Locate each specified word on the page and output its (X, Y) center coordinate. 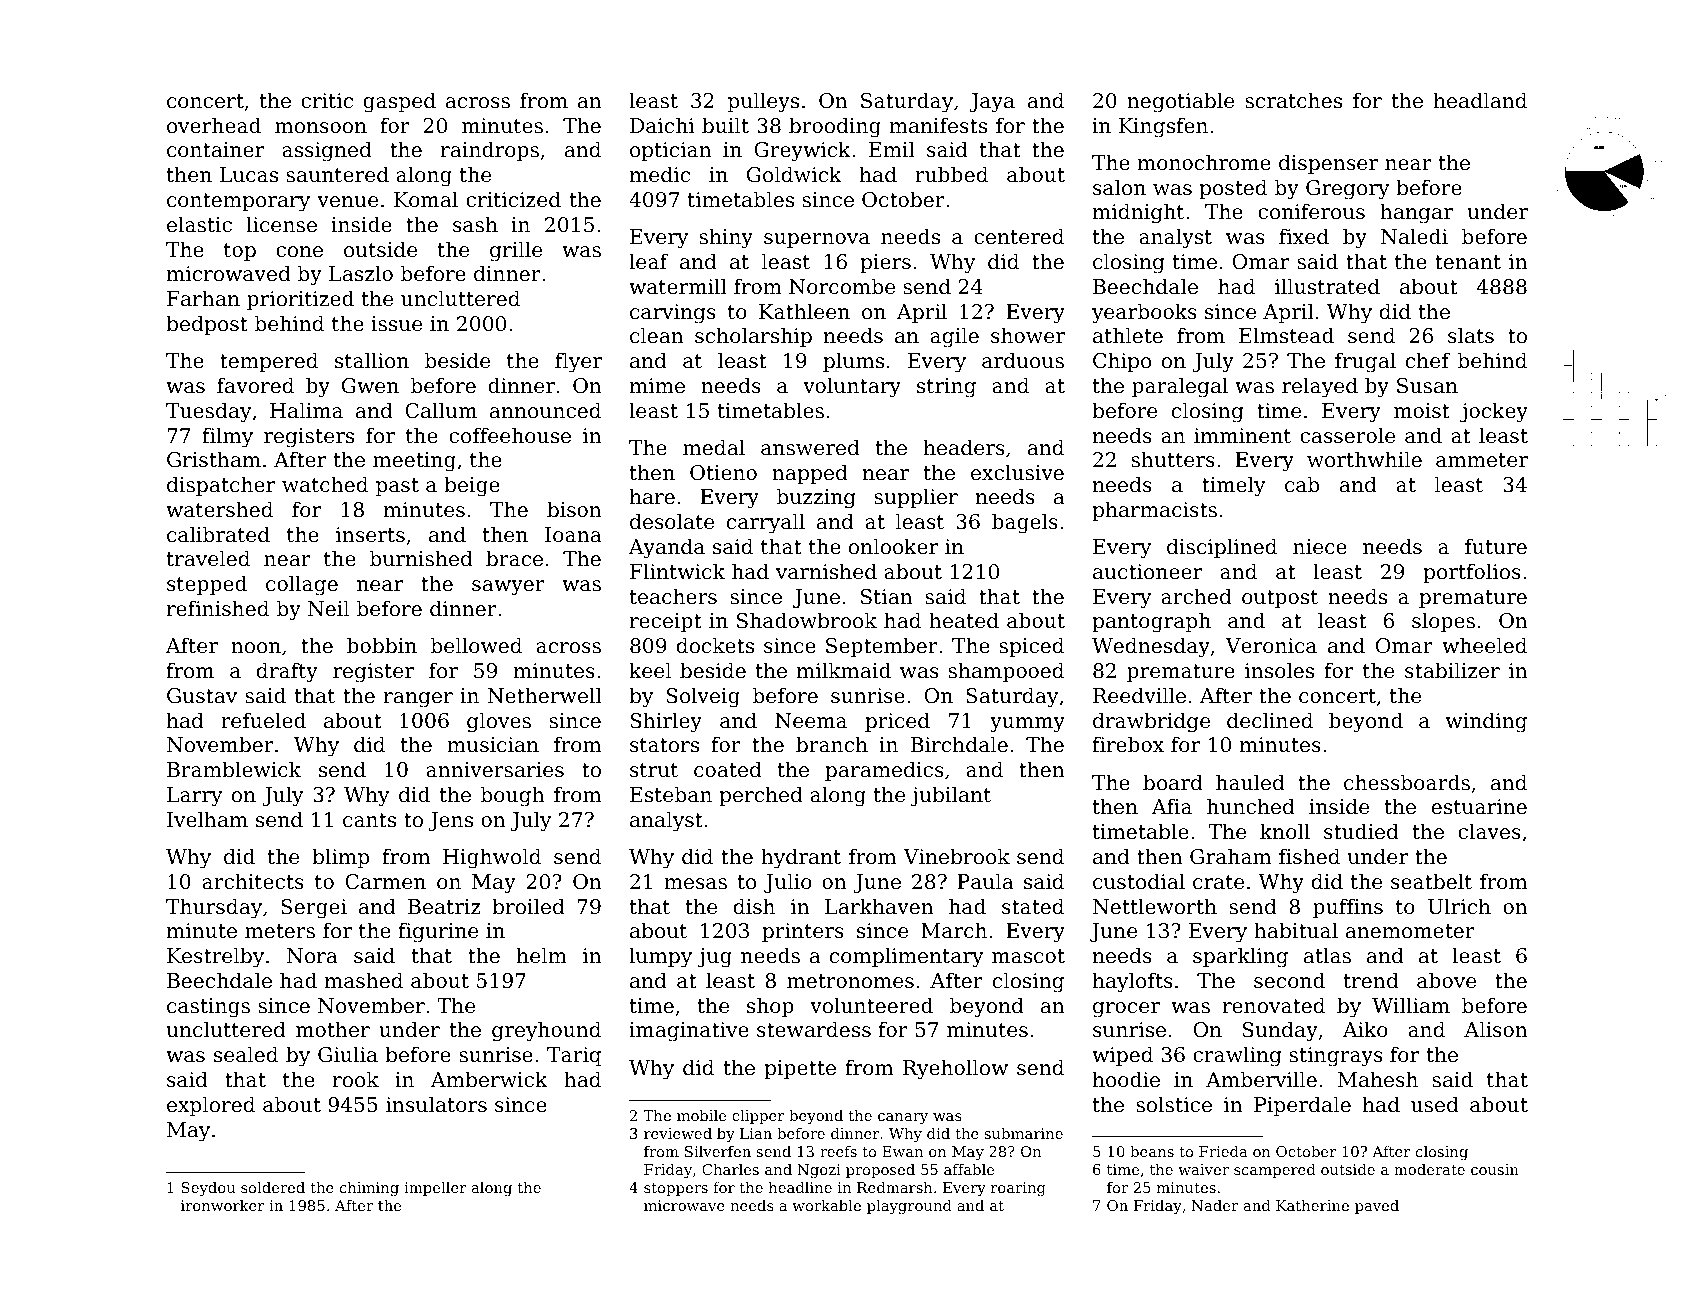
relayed (1320, 387)
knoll (1285, 831)
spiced (1031, 647)
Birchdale (959, 744)
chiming (369, 1188)
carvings (673, 314)
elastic (199, 224)
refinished (218, 608)
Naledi (1414, 236)
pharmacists (1154, 511)
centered (1019, 236)
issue (396, 324)
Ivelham (207, 819)
